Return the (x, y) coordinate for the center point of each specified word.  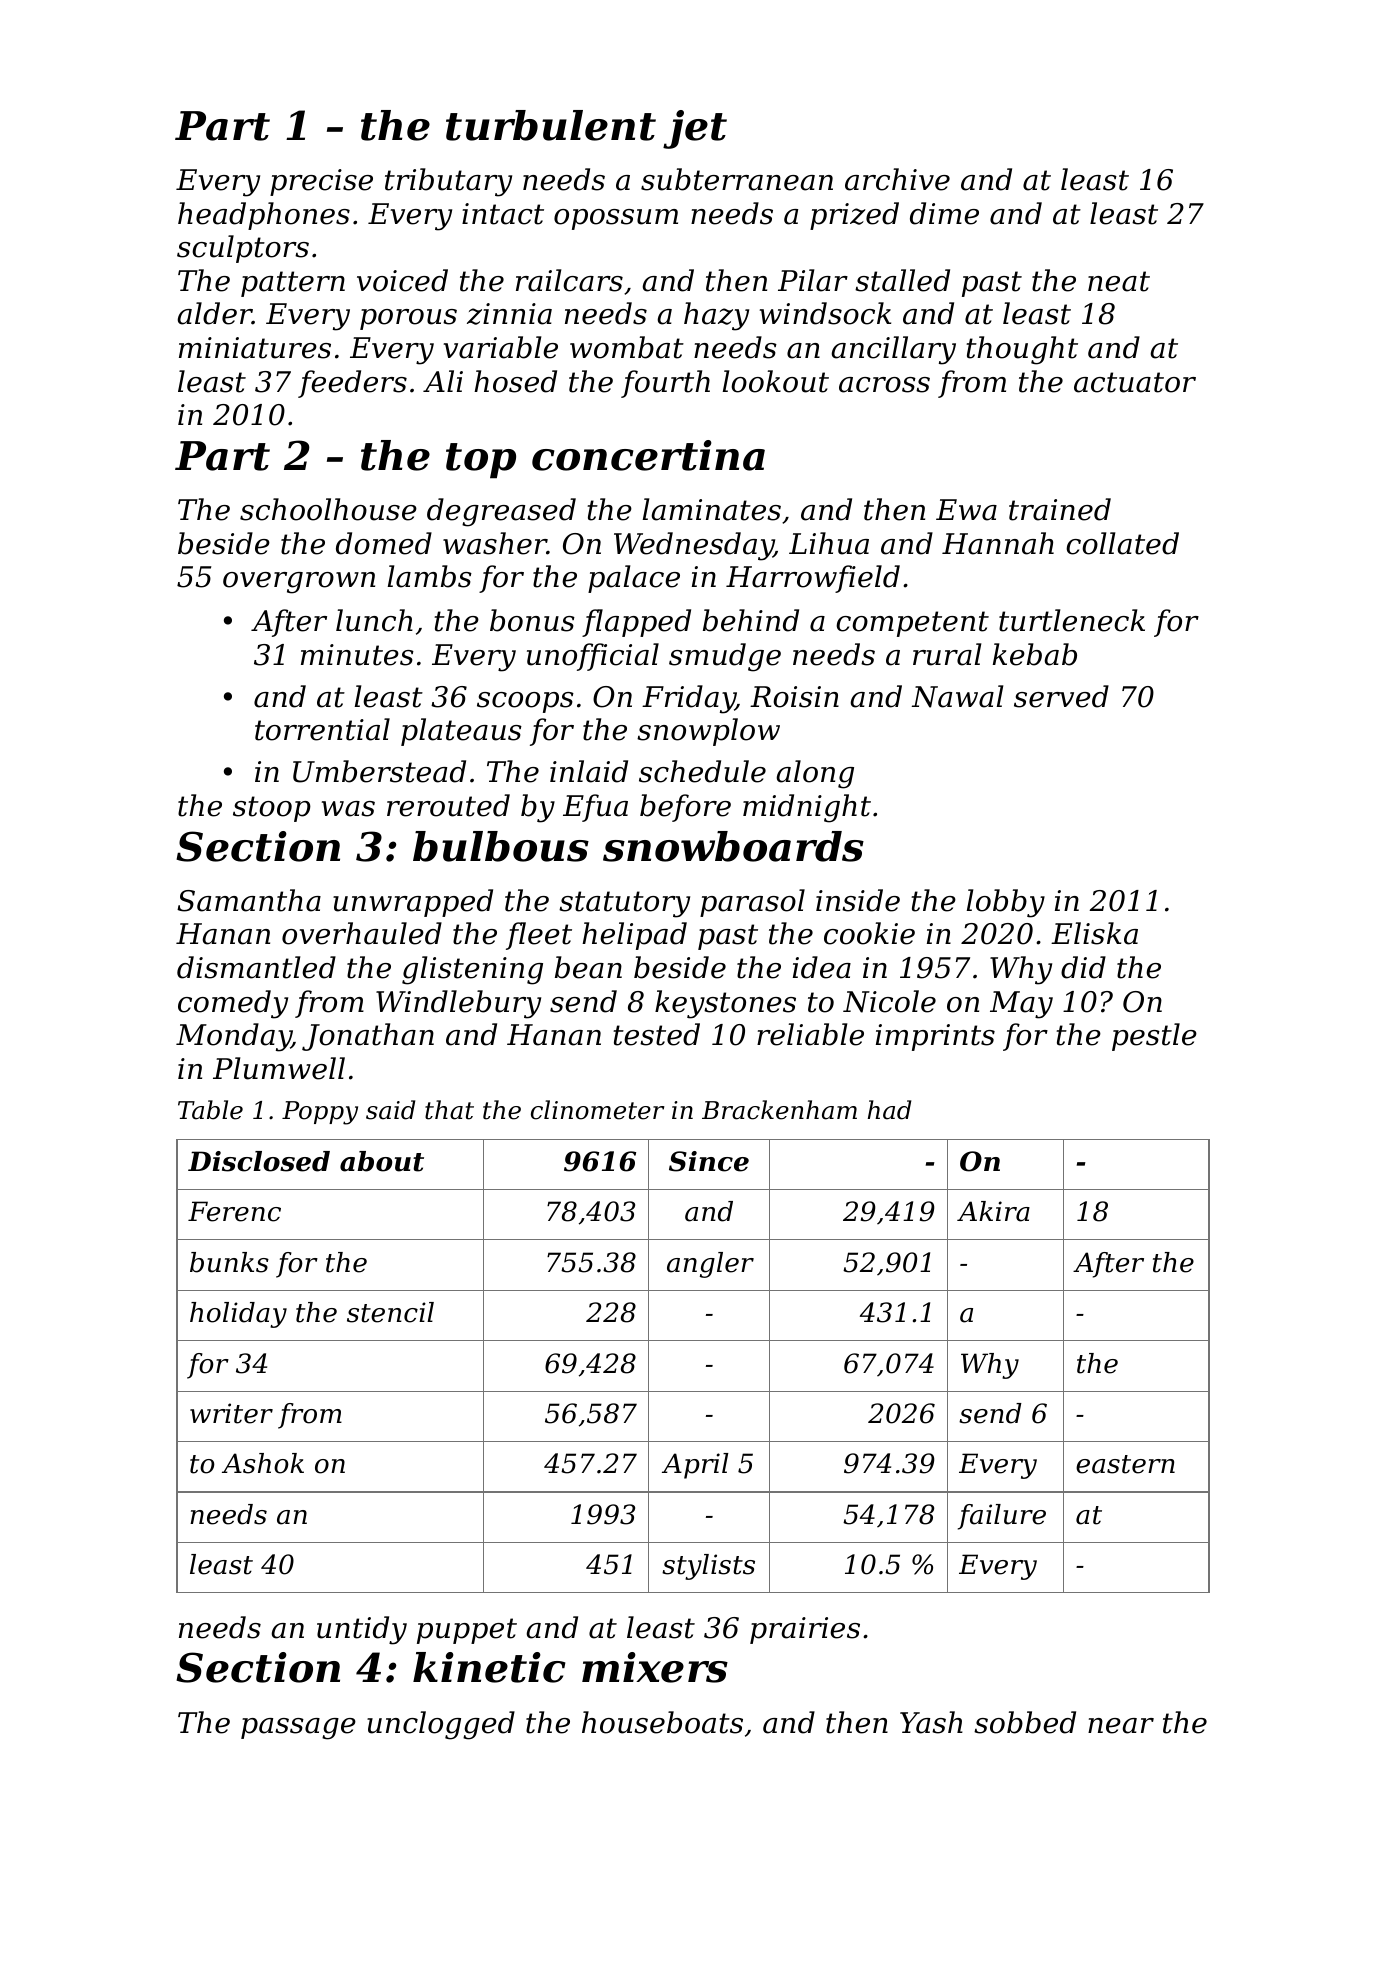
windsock (825, 313)
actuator (1135, 382)
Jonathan (368, 1037)
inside (858, 900)
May (1021, 1005)
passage (298, 1729)
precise (321, 182)
